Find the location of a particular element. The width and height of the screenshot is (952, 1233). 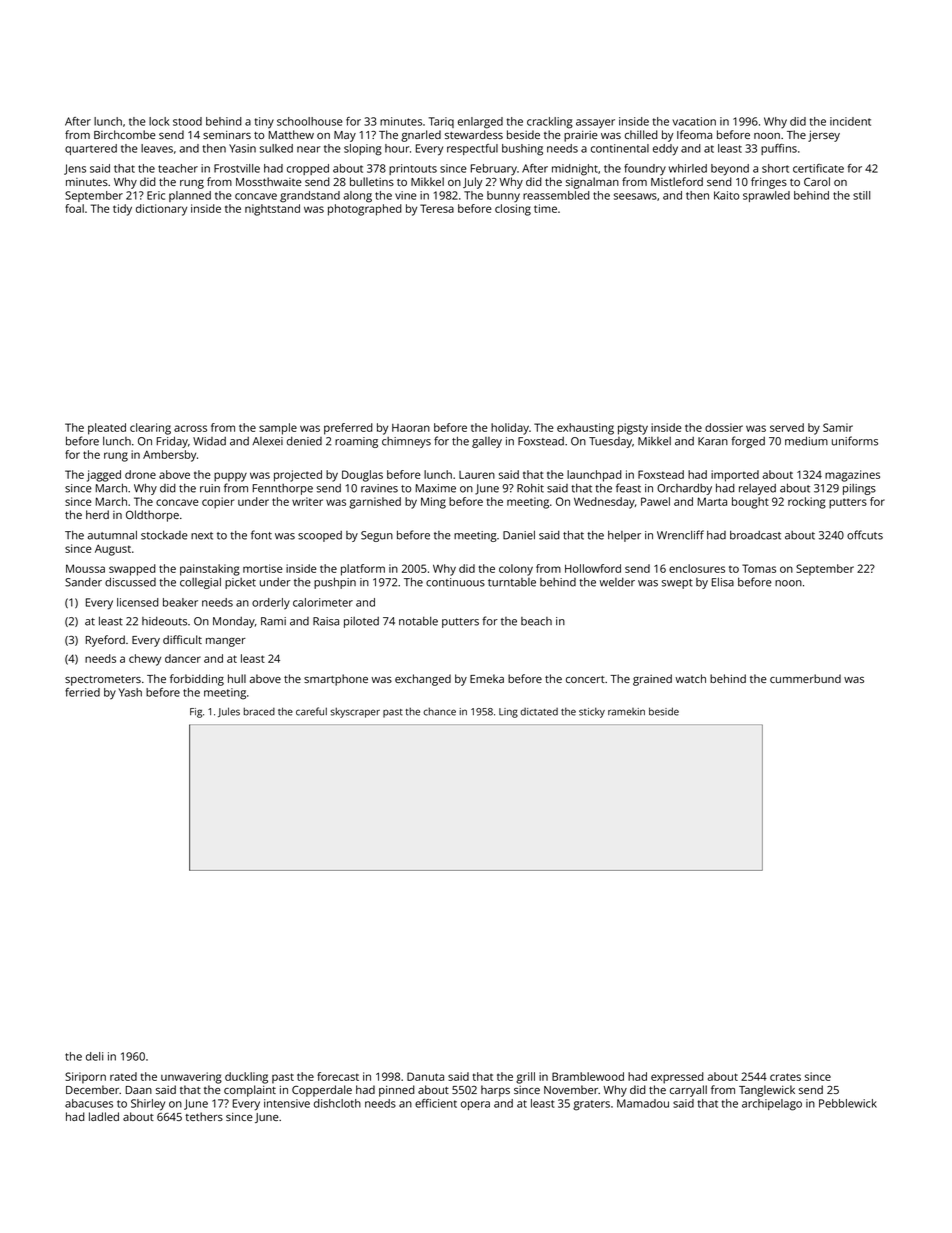

cummerbund is located at coordinates (805, 678).
